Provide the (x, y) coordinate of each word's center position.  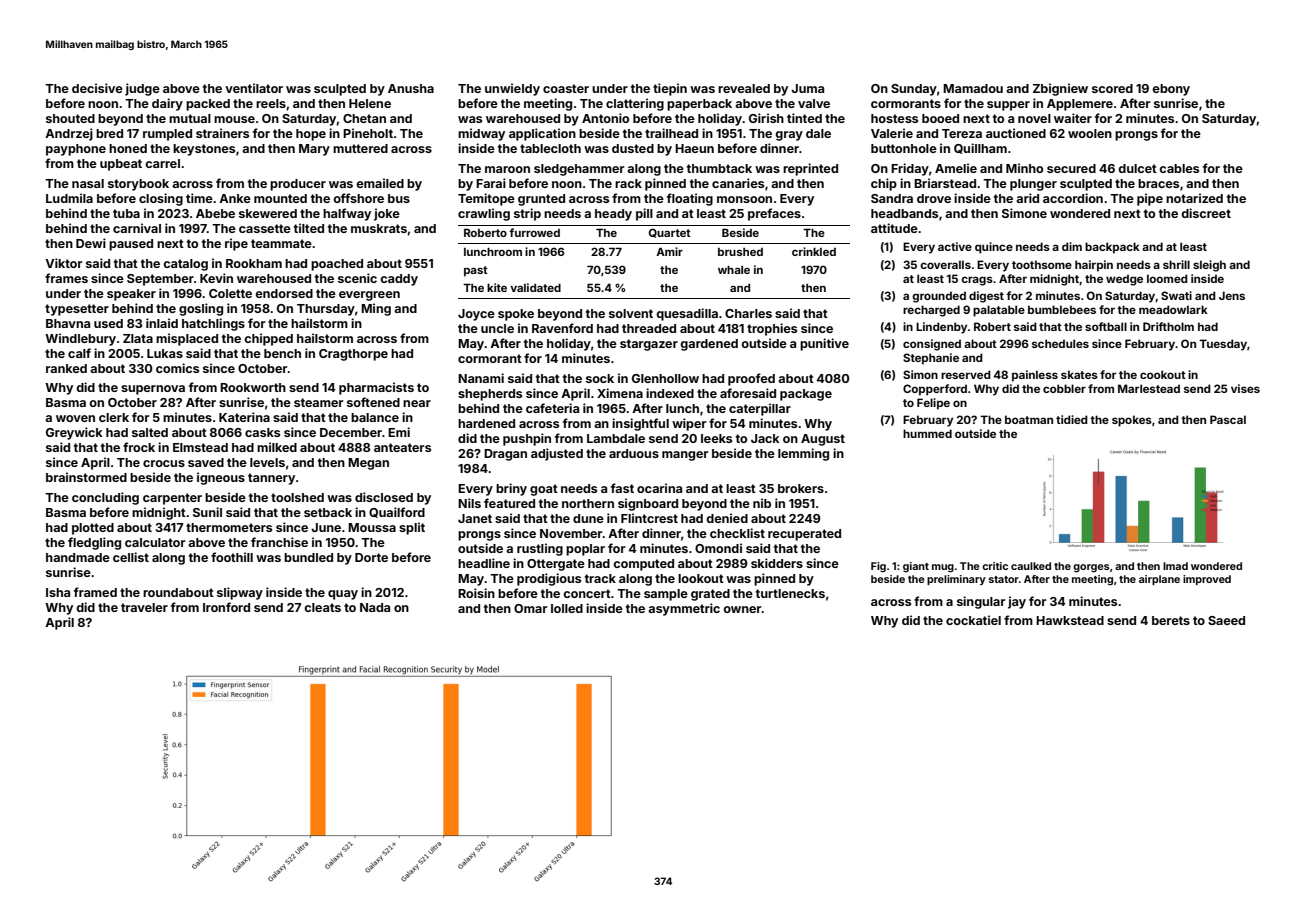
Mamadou (973, 88)
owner (742, 609)
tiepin (670, 89)
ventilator (254, 88)
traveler (144, 607)
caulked (1031, 566)
